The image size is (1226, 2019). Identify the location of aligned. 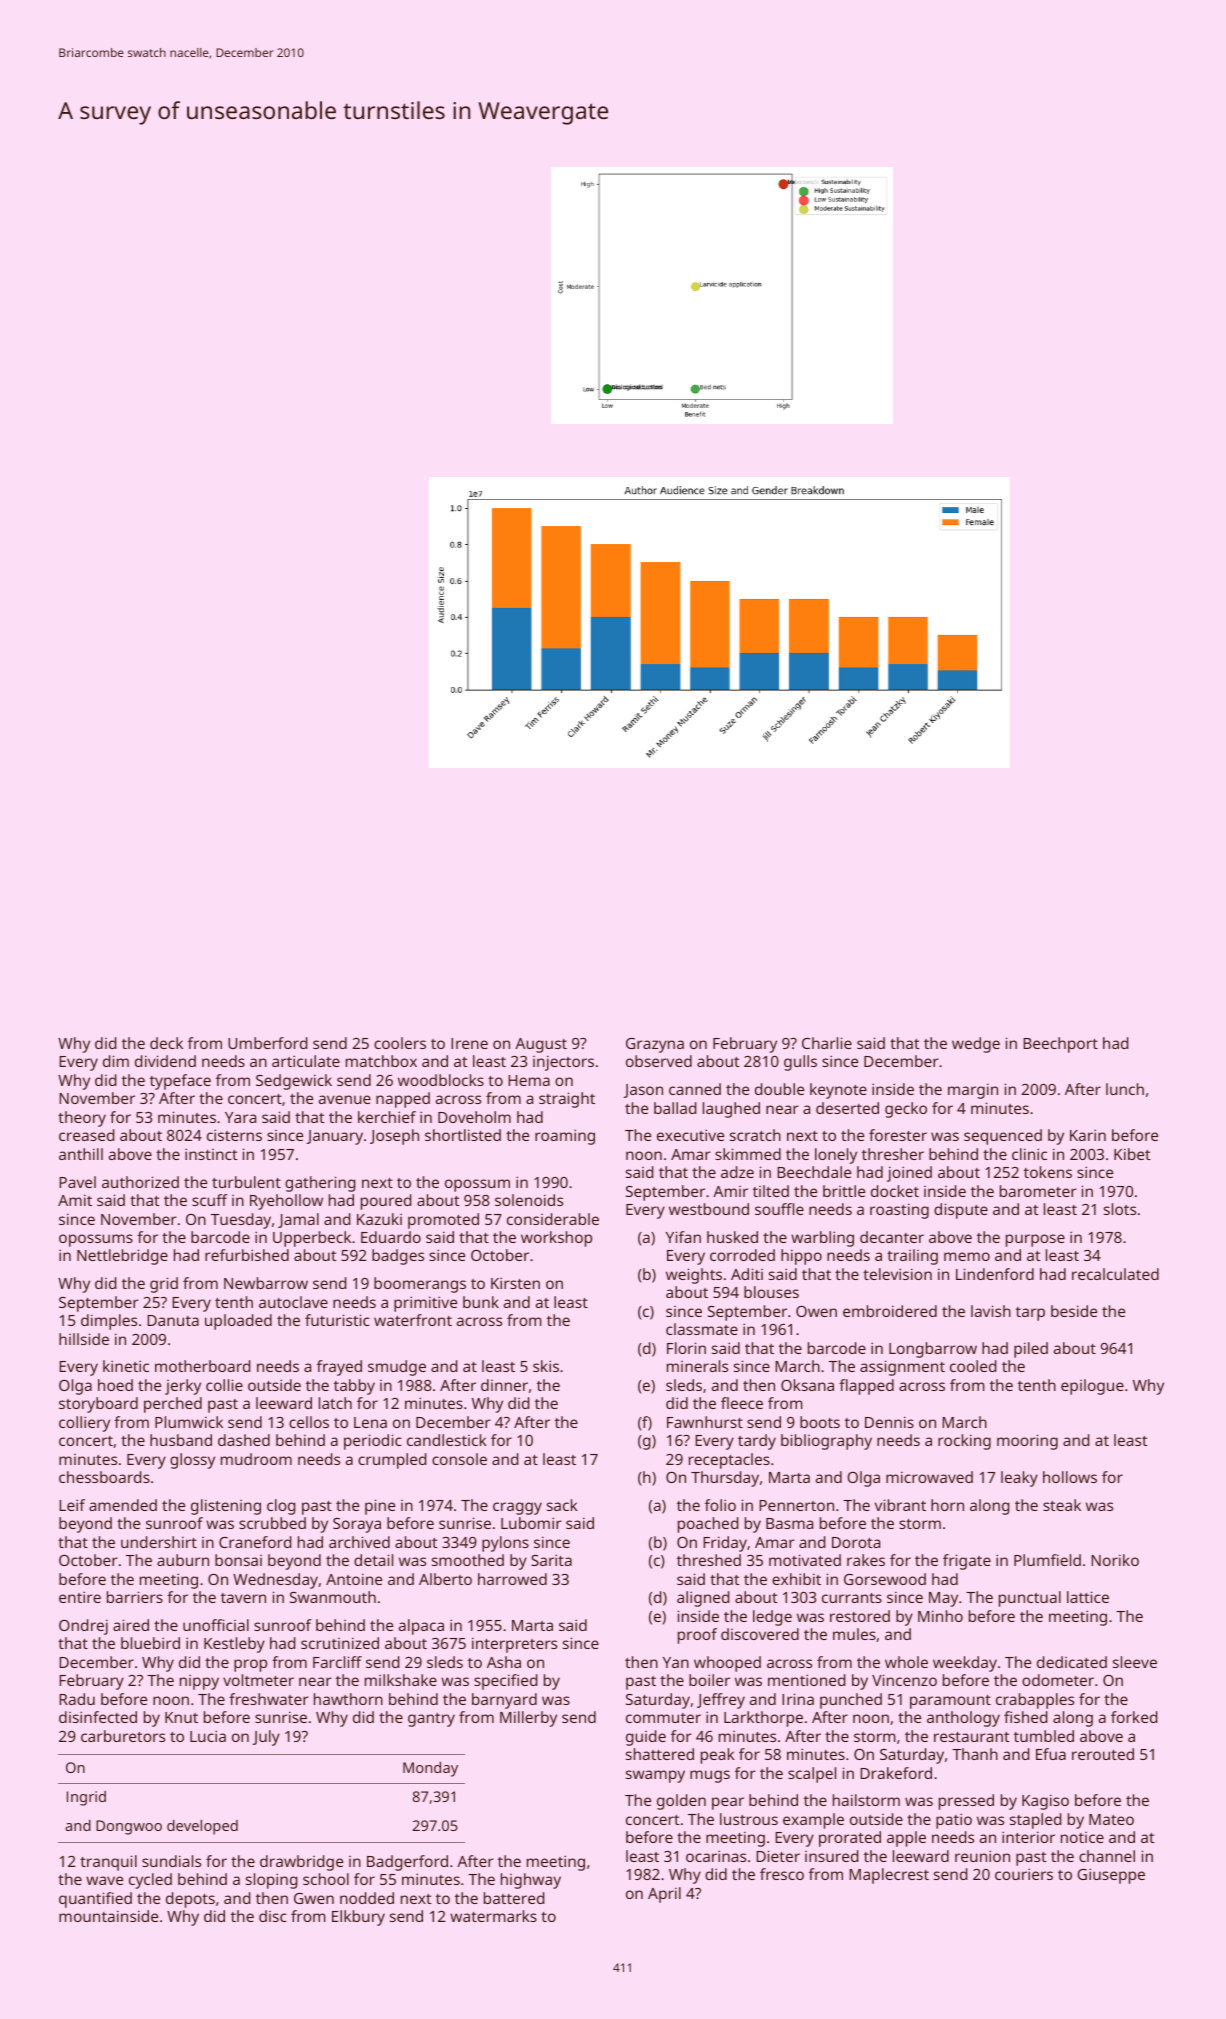
(703, 1599).
